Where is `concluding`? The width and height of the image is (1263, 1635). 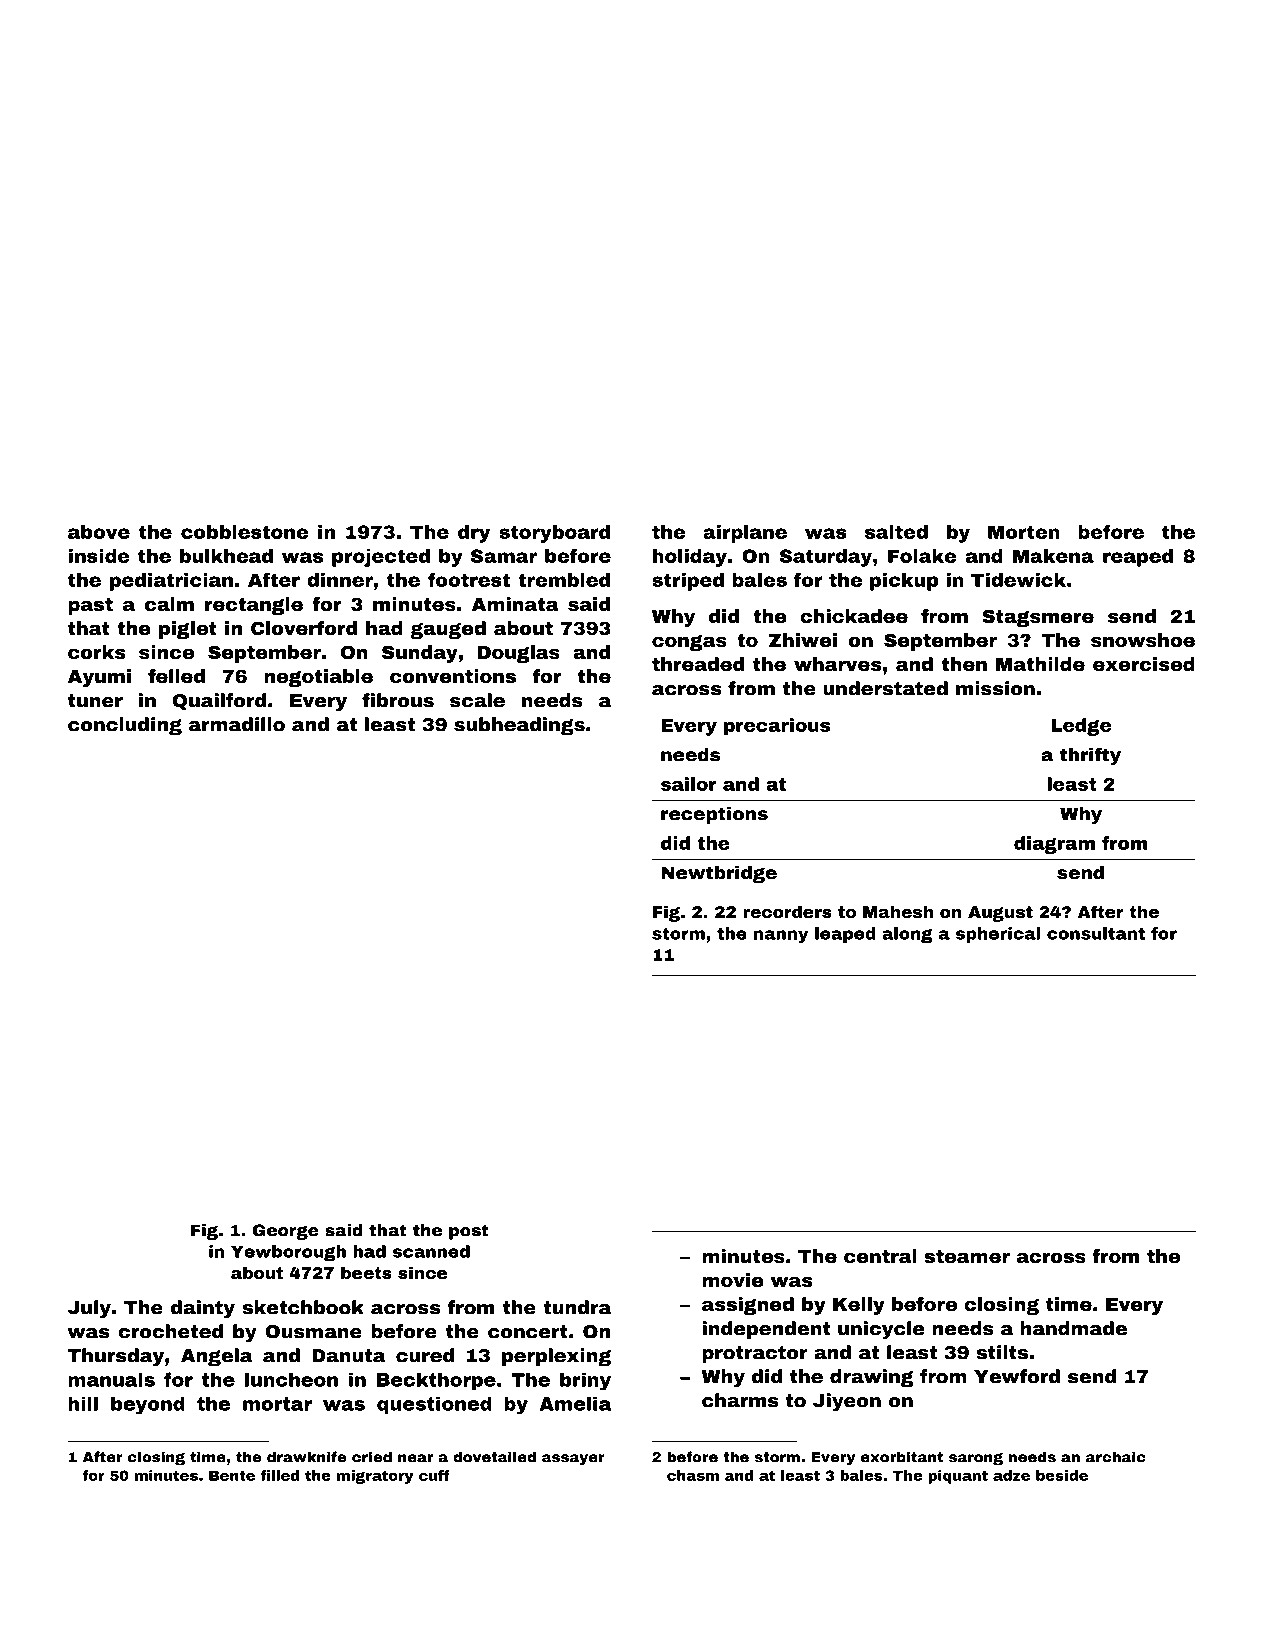 concluding is located at coordinates (125, 726).
